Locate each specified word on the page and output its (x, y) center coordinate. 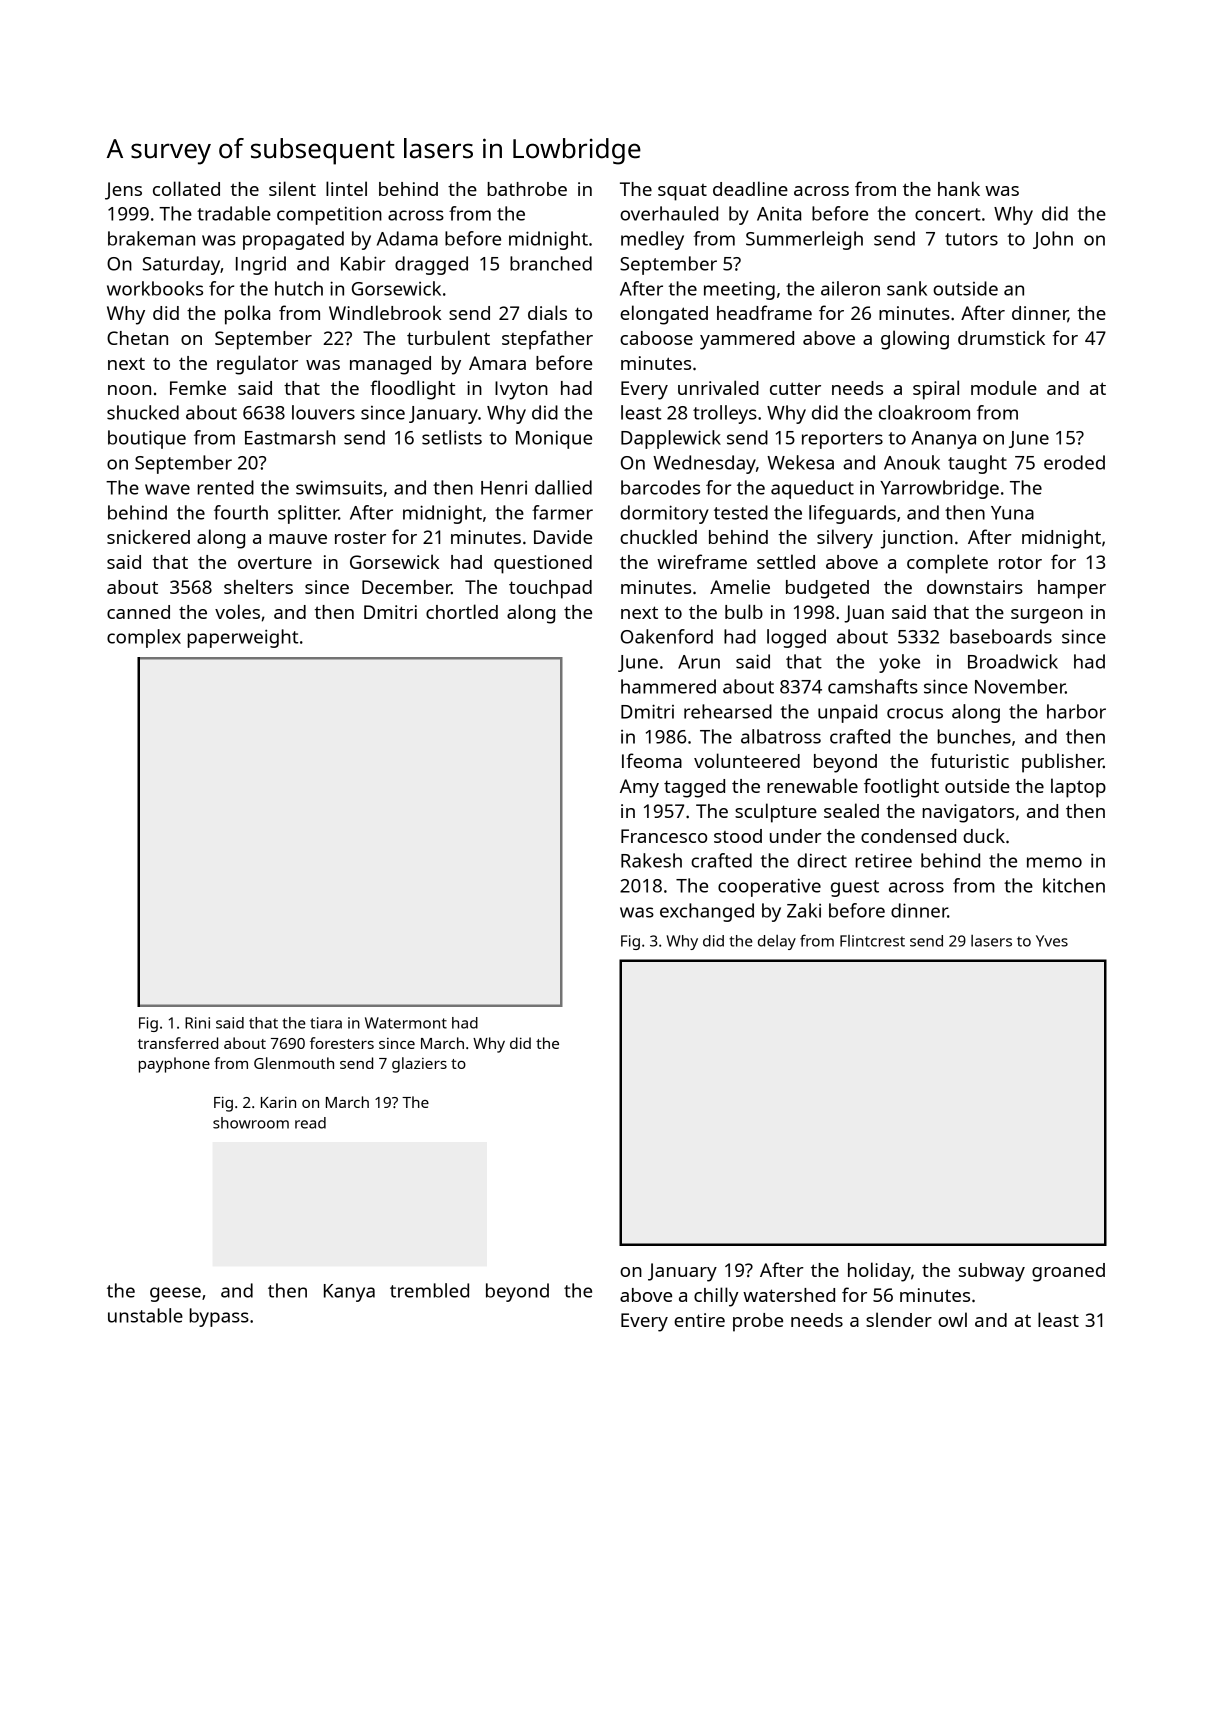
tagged (694, 788)
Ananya (943, 440)
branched (551, 263)
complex (144, 638)
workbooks (155, 288)
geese (175, 1294)
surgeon (1047, 616)
